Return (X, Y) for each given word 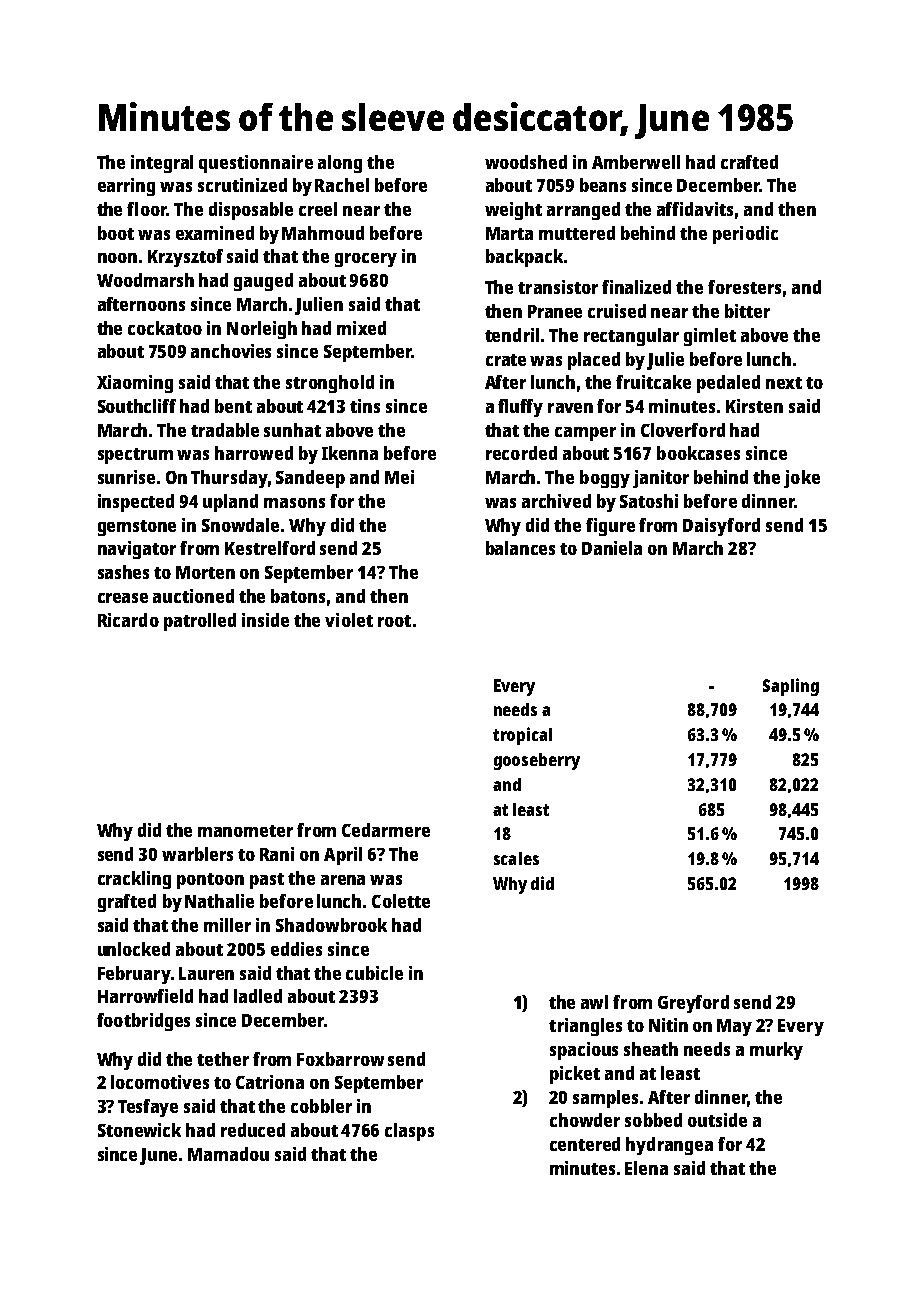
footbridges (143, 1022)
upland (230, 503)
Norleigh (262, 330)
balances (520, 548)
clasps (409, 1132)
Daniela (612, 548)
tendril (512, 335)
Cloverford (683, 430)
